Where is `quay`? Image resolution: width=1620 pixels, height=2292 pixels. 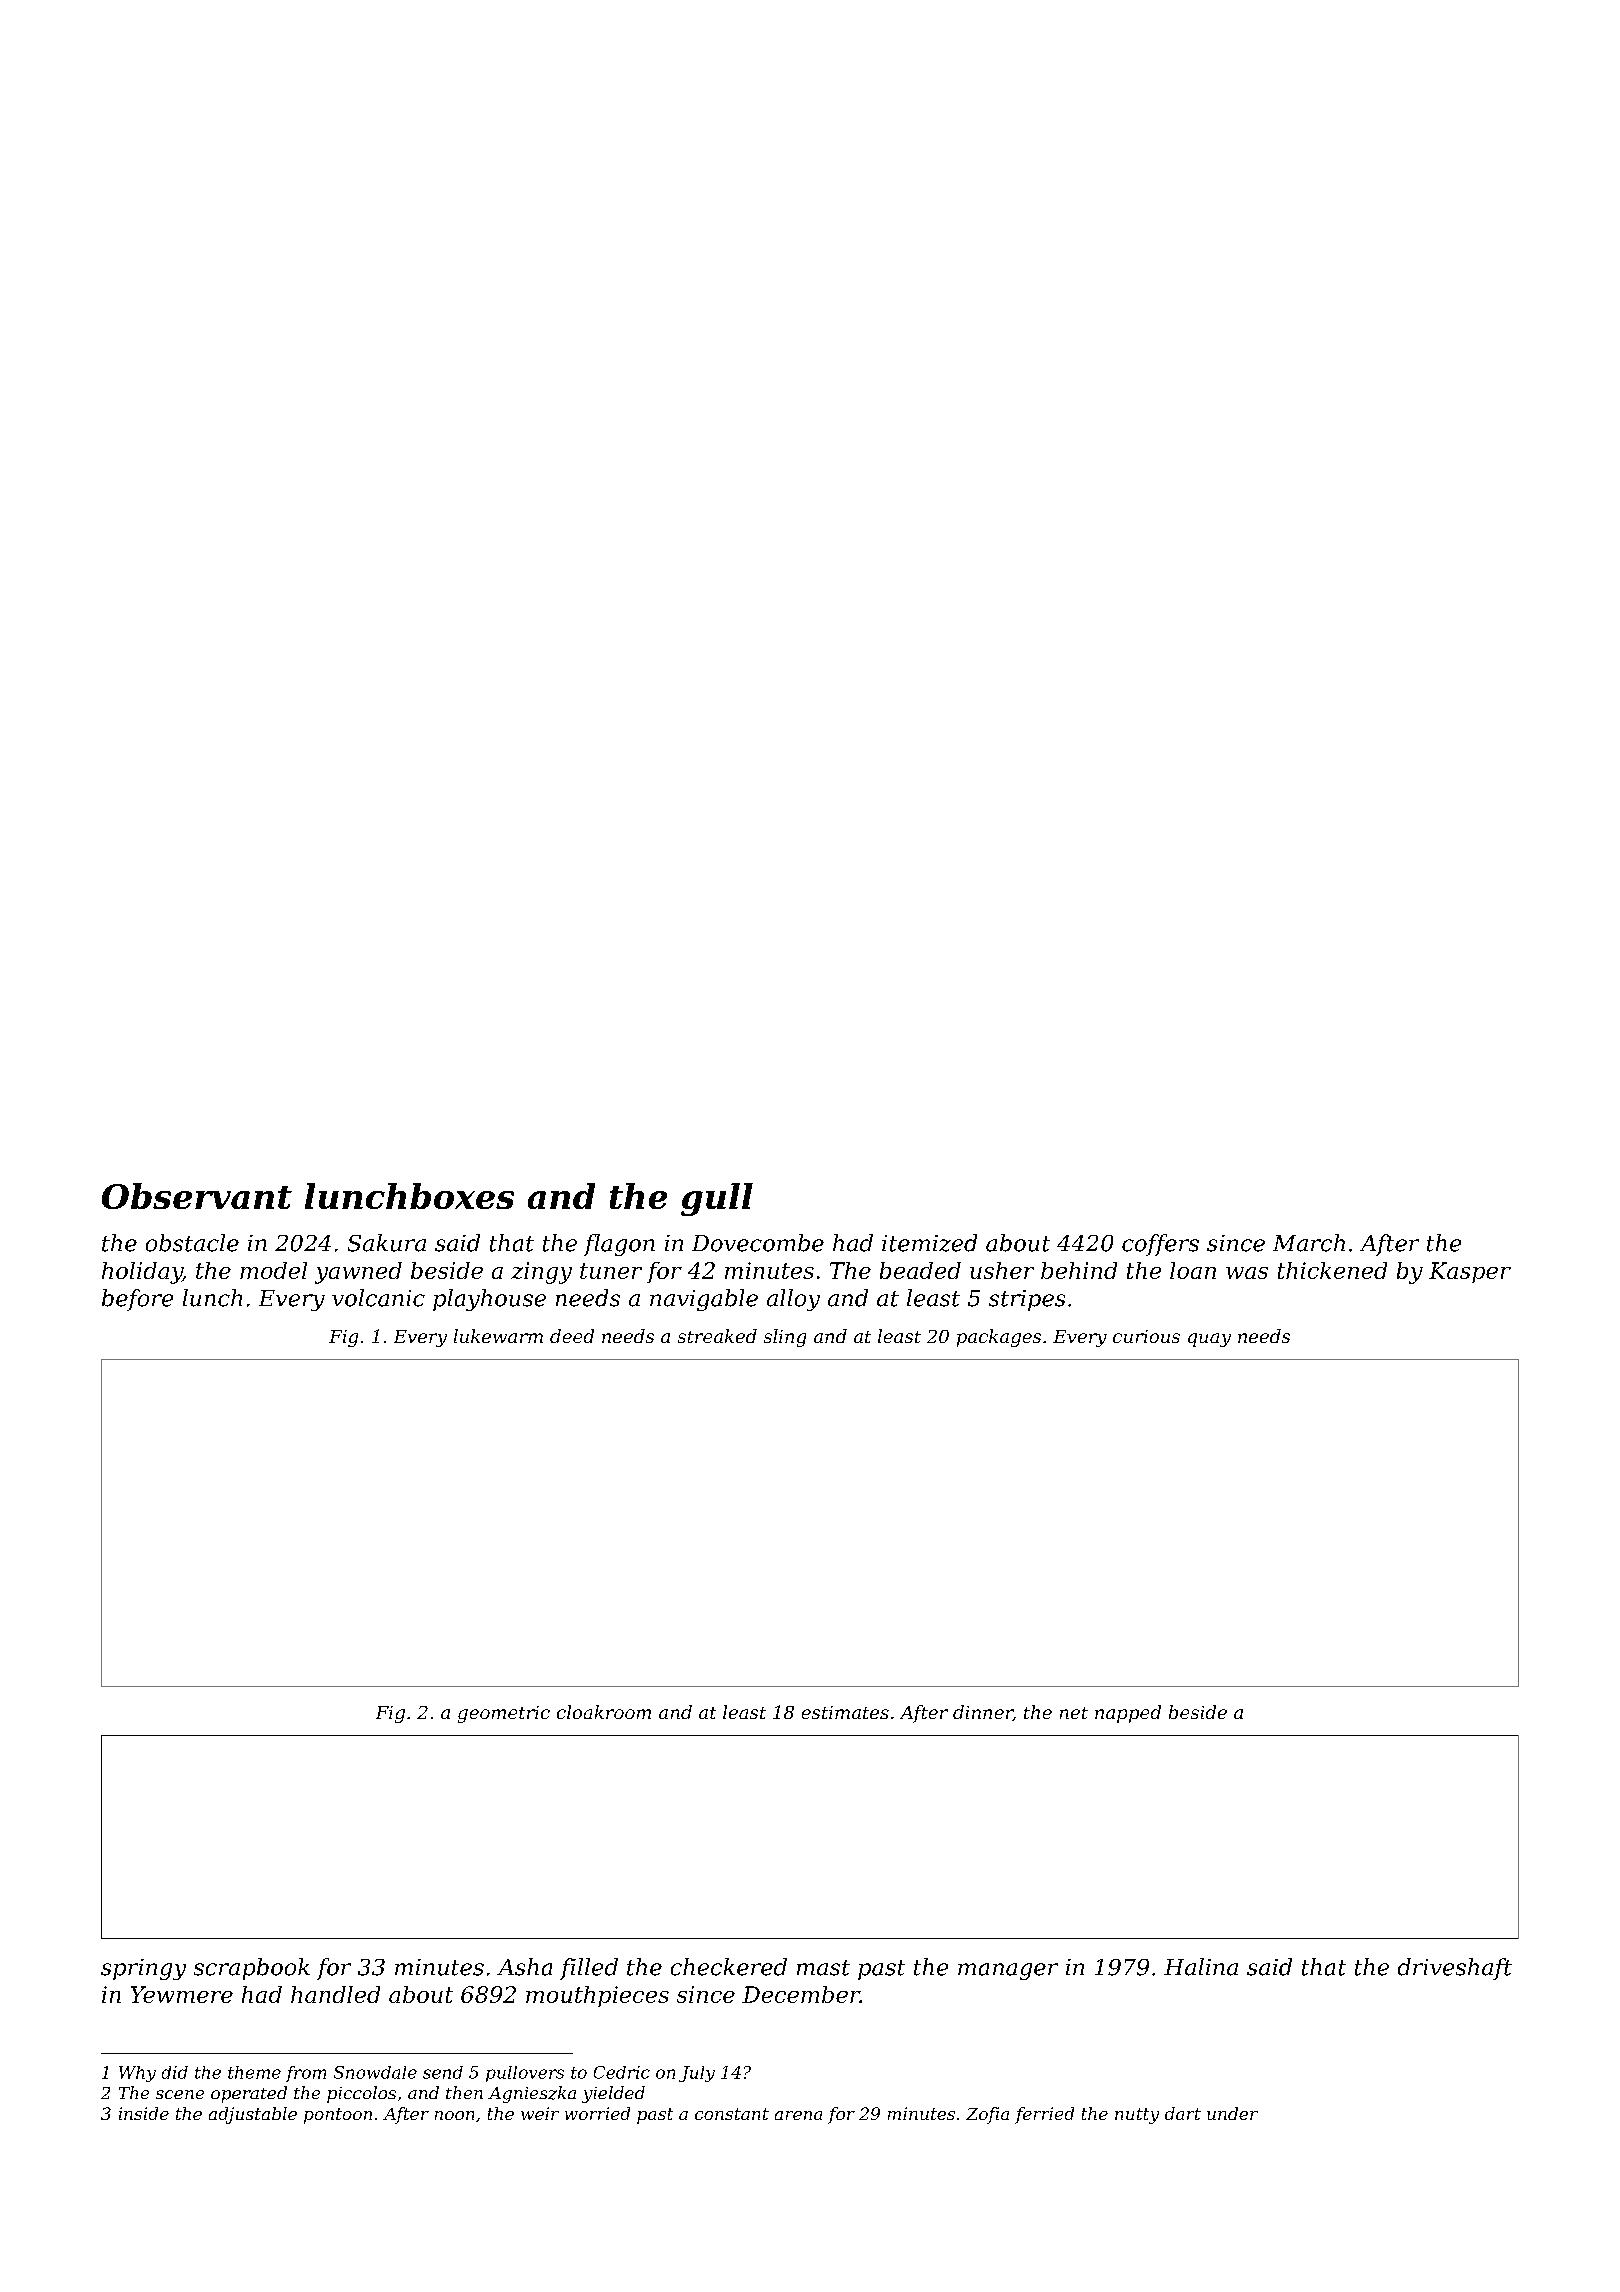
quay is located at coordinates (1209, 1340).
